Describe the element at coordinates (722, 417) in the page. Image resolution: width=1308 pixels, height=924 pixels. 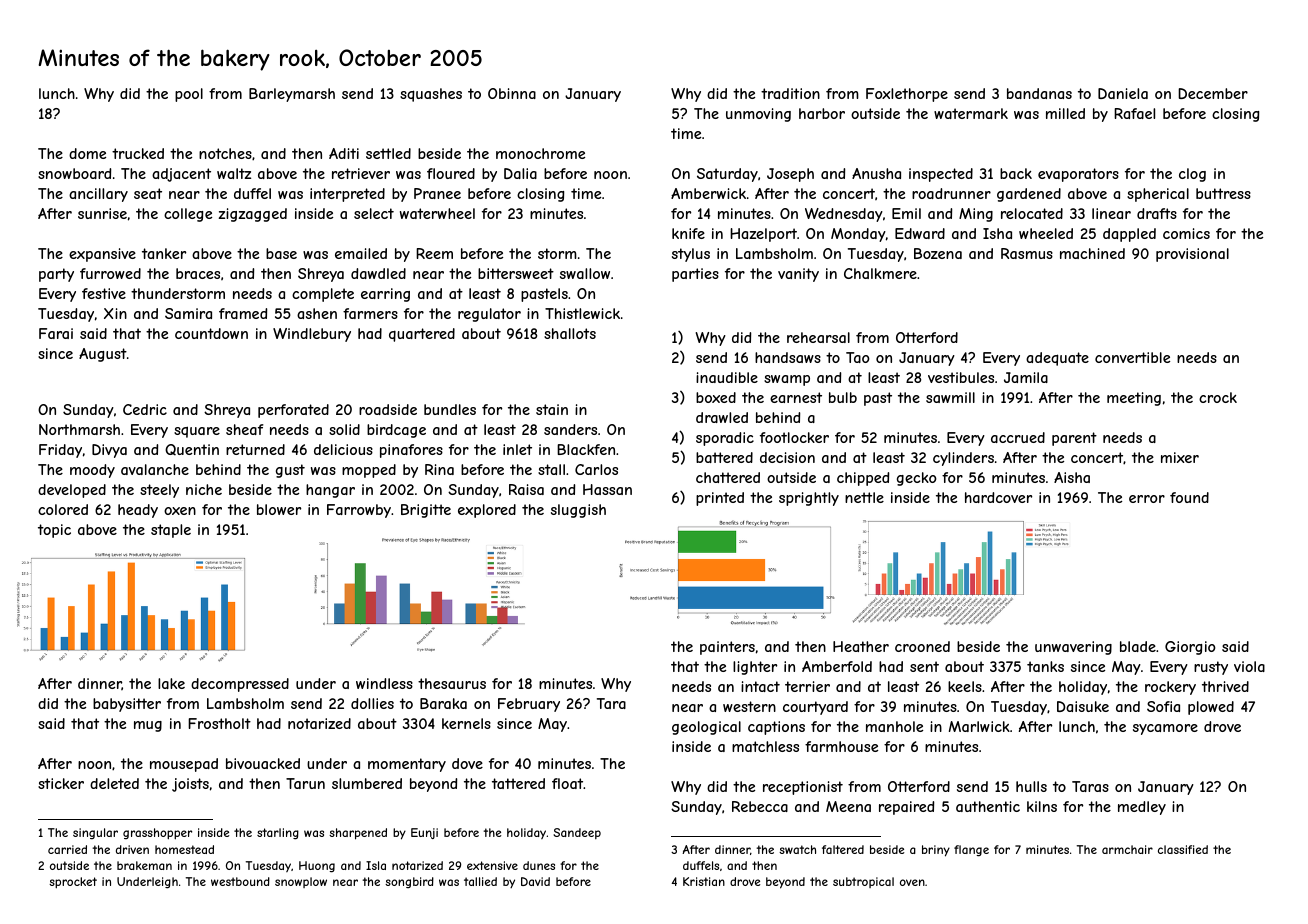
I see `drawled` at that location.
